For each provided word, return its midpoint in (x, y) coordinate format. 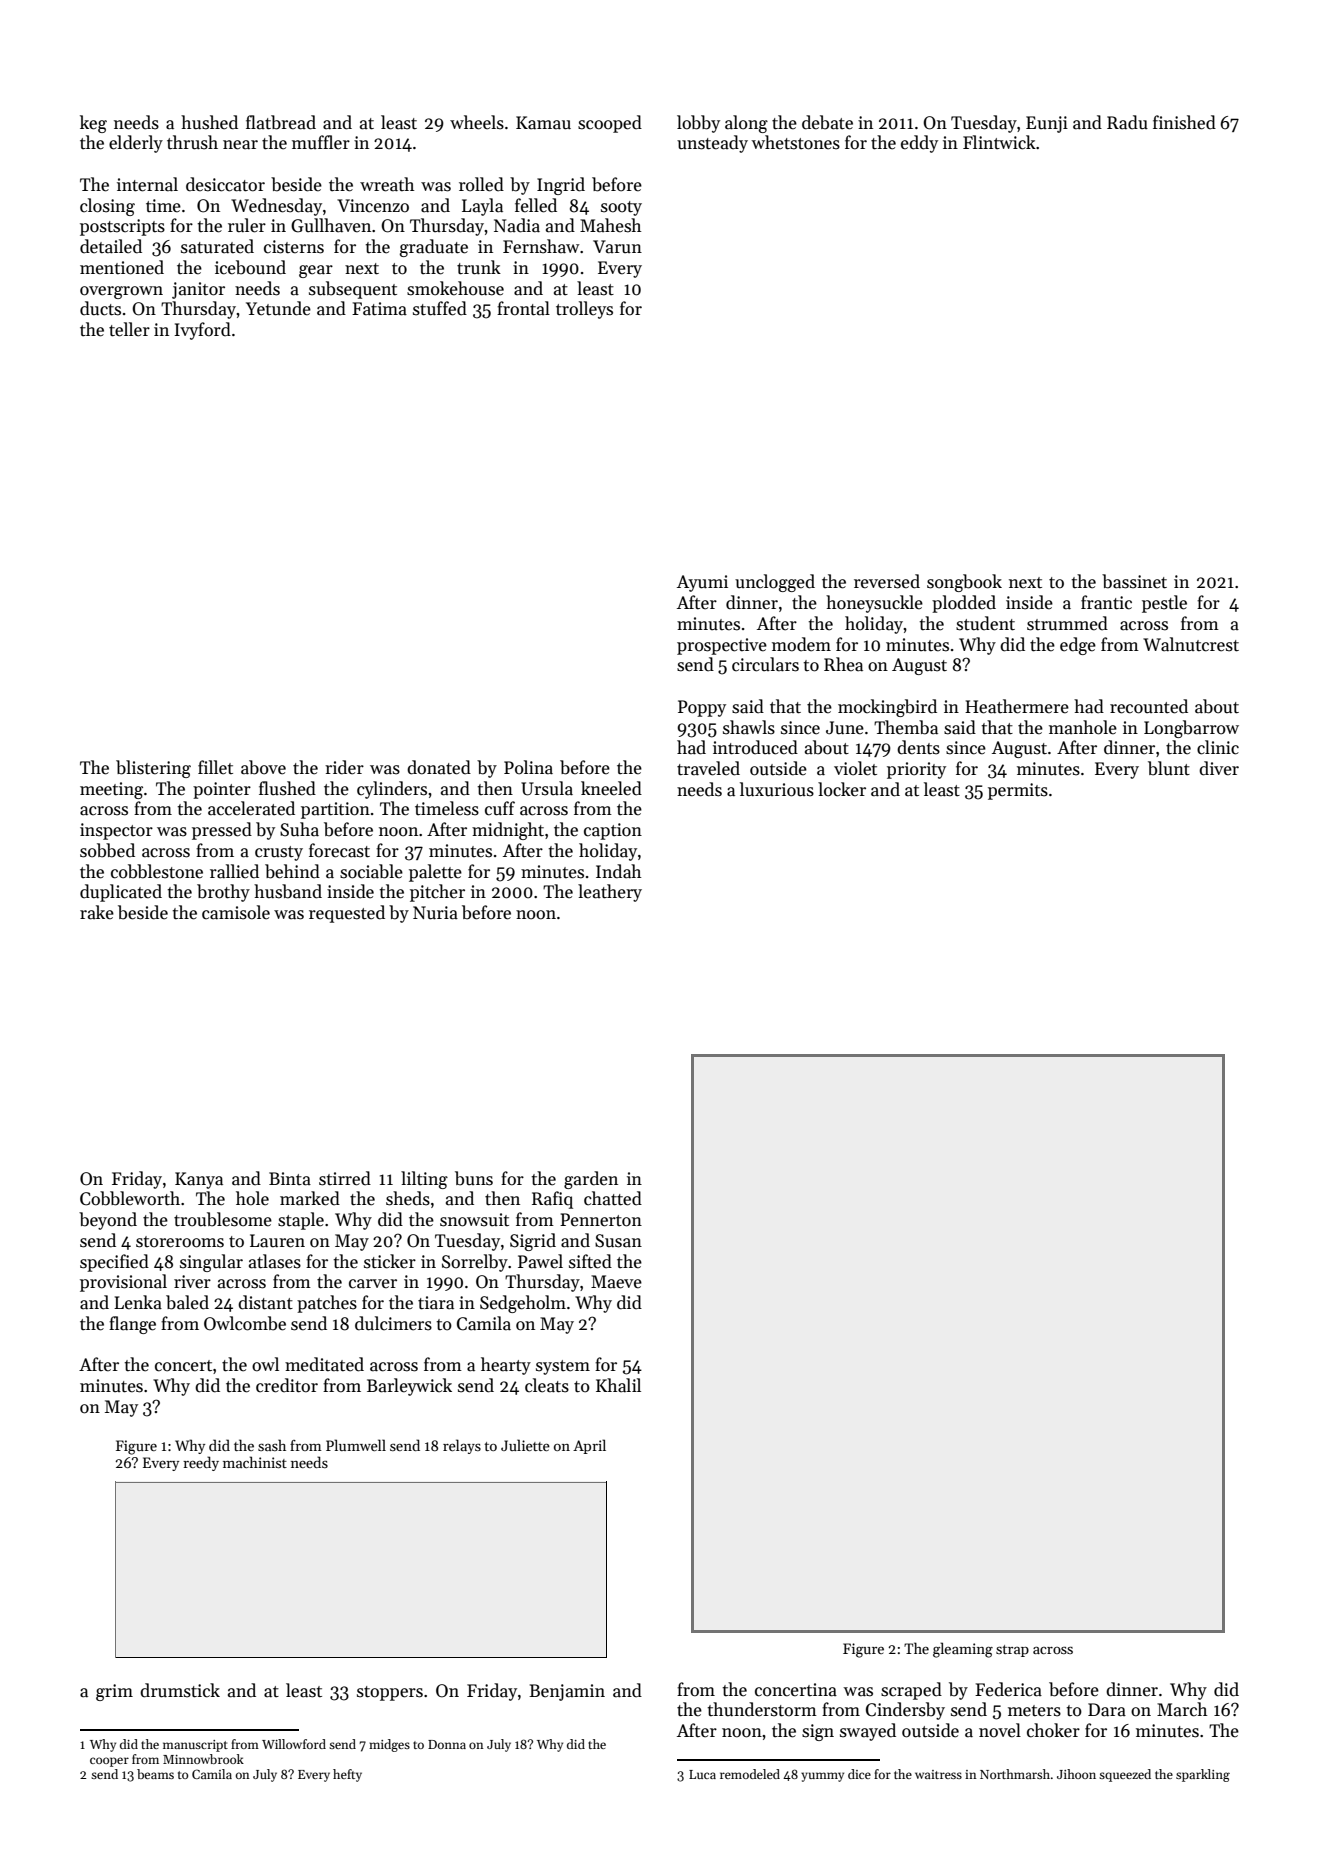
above (263, 767)
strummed (1067, 623)
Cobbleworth (130, 1198)
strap (1012, 1651)
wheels (477, 122)
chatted (613, 1198)
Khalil (618, 1385)
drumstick (180, 1690)
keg (93, 124)
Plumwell (356, 1445)
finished (1184, 122)
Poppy (702, 708)
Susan (618, 1241)
